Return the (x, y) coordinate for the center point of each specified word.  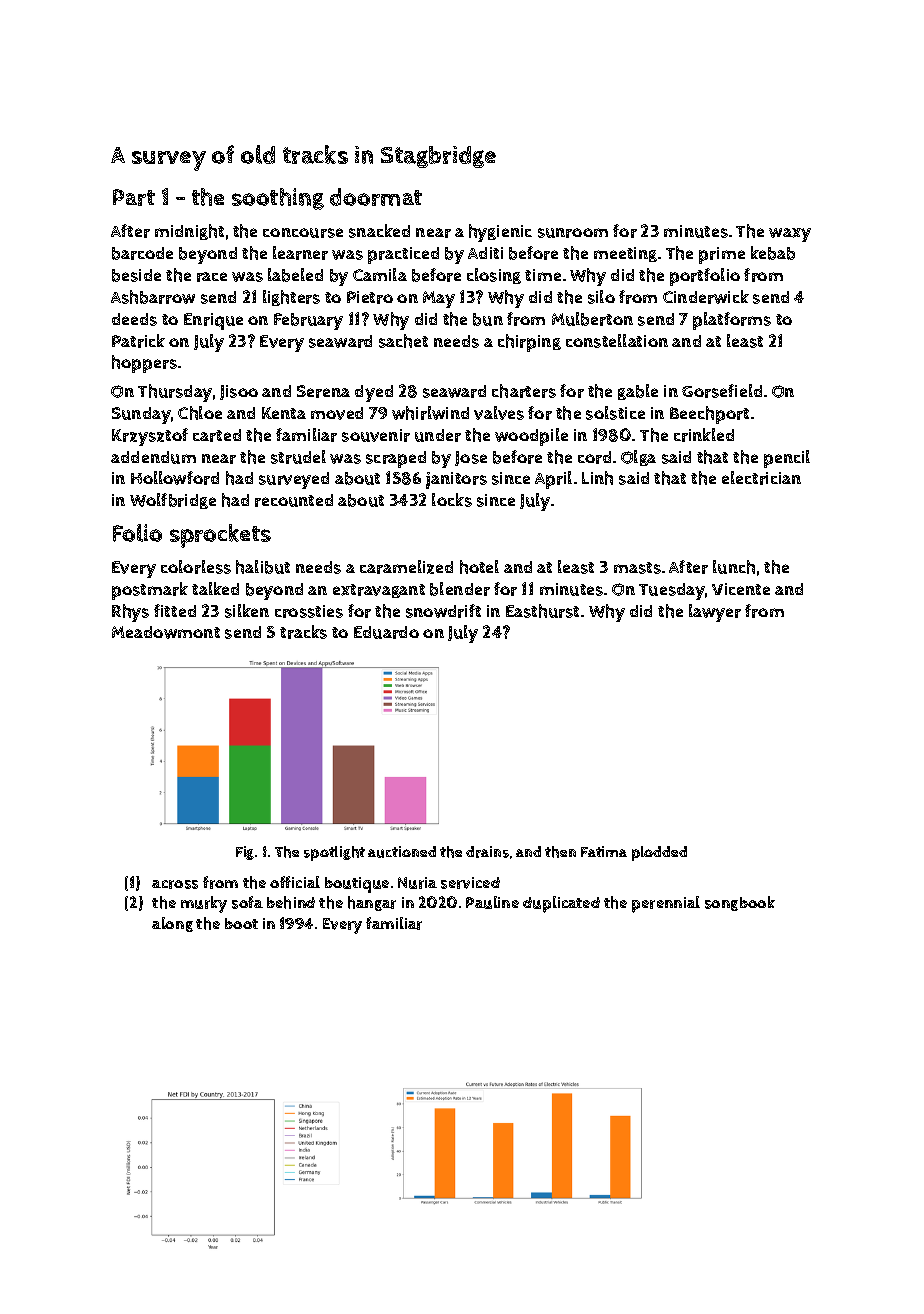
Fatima (604, 851)
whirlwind (430, 413)
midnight (189, 232)
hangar (372, 903)
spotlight (334, 853)
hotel (479, 567)
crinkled (704, 435)
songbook (740, 903)
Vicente (741, 589)
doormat (376, 197)
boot (241, 923)
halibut (263, 567)
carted (217, 435)
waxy (790, 235)
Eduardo (386, 632)
